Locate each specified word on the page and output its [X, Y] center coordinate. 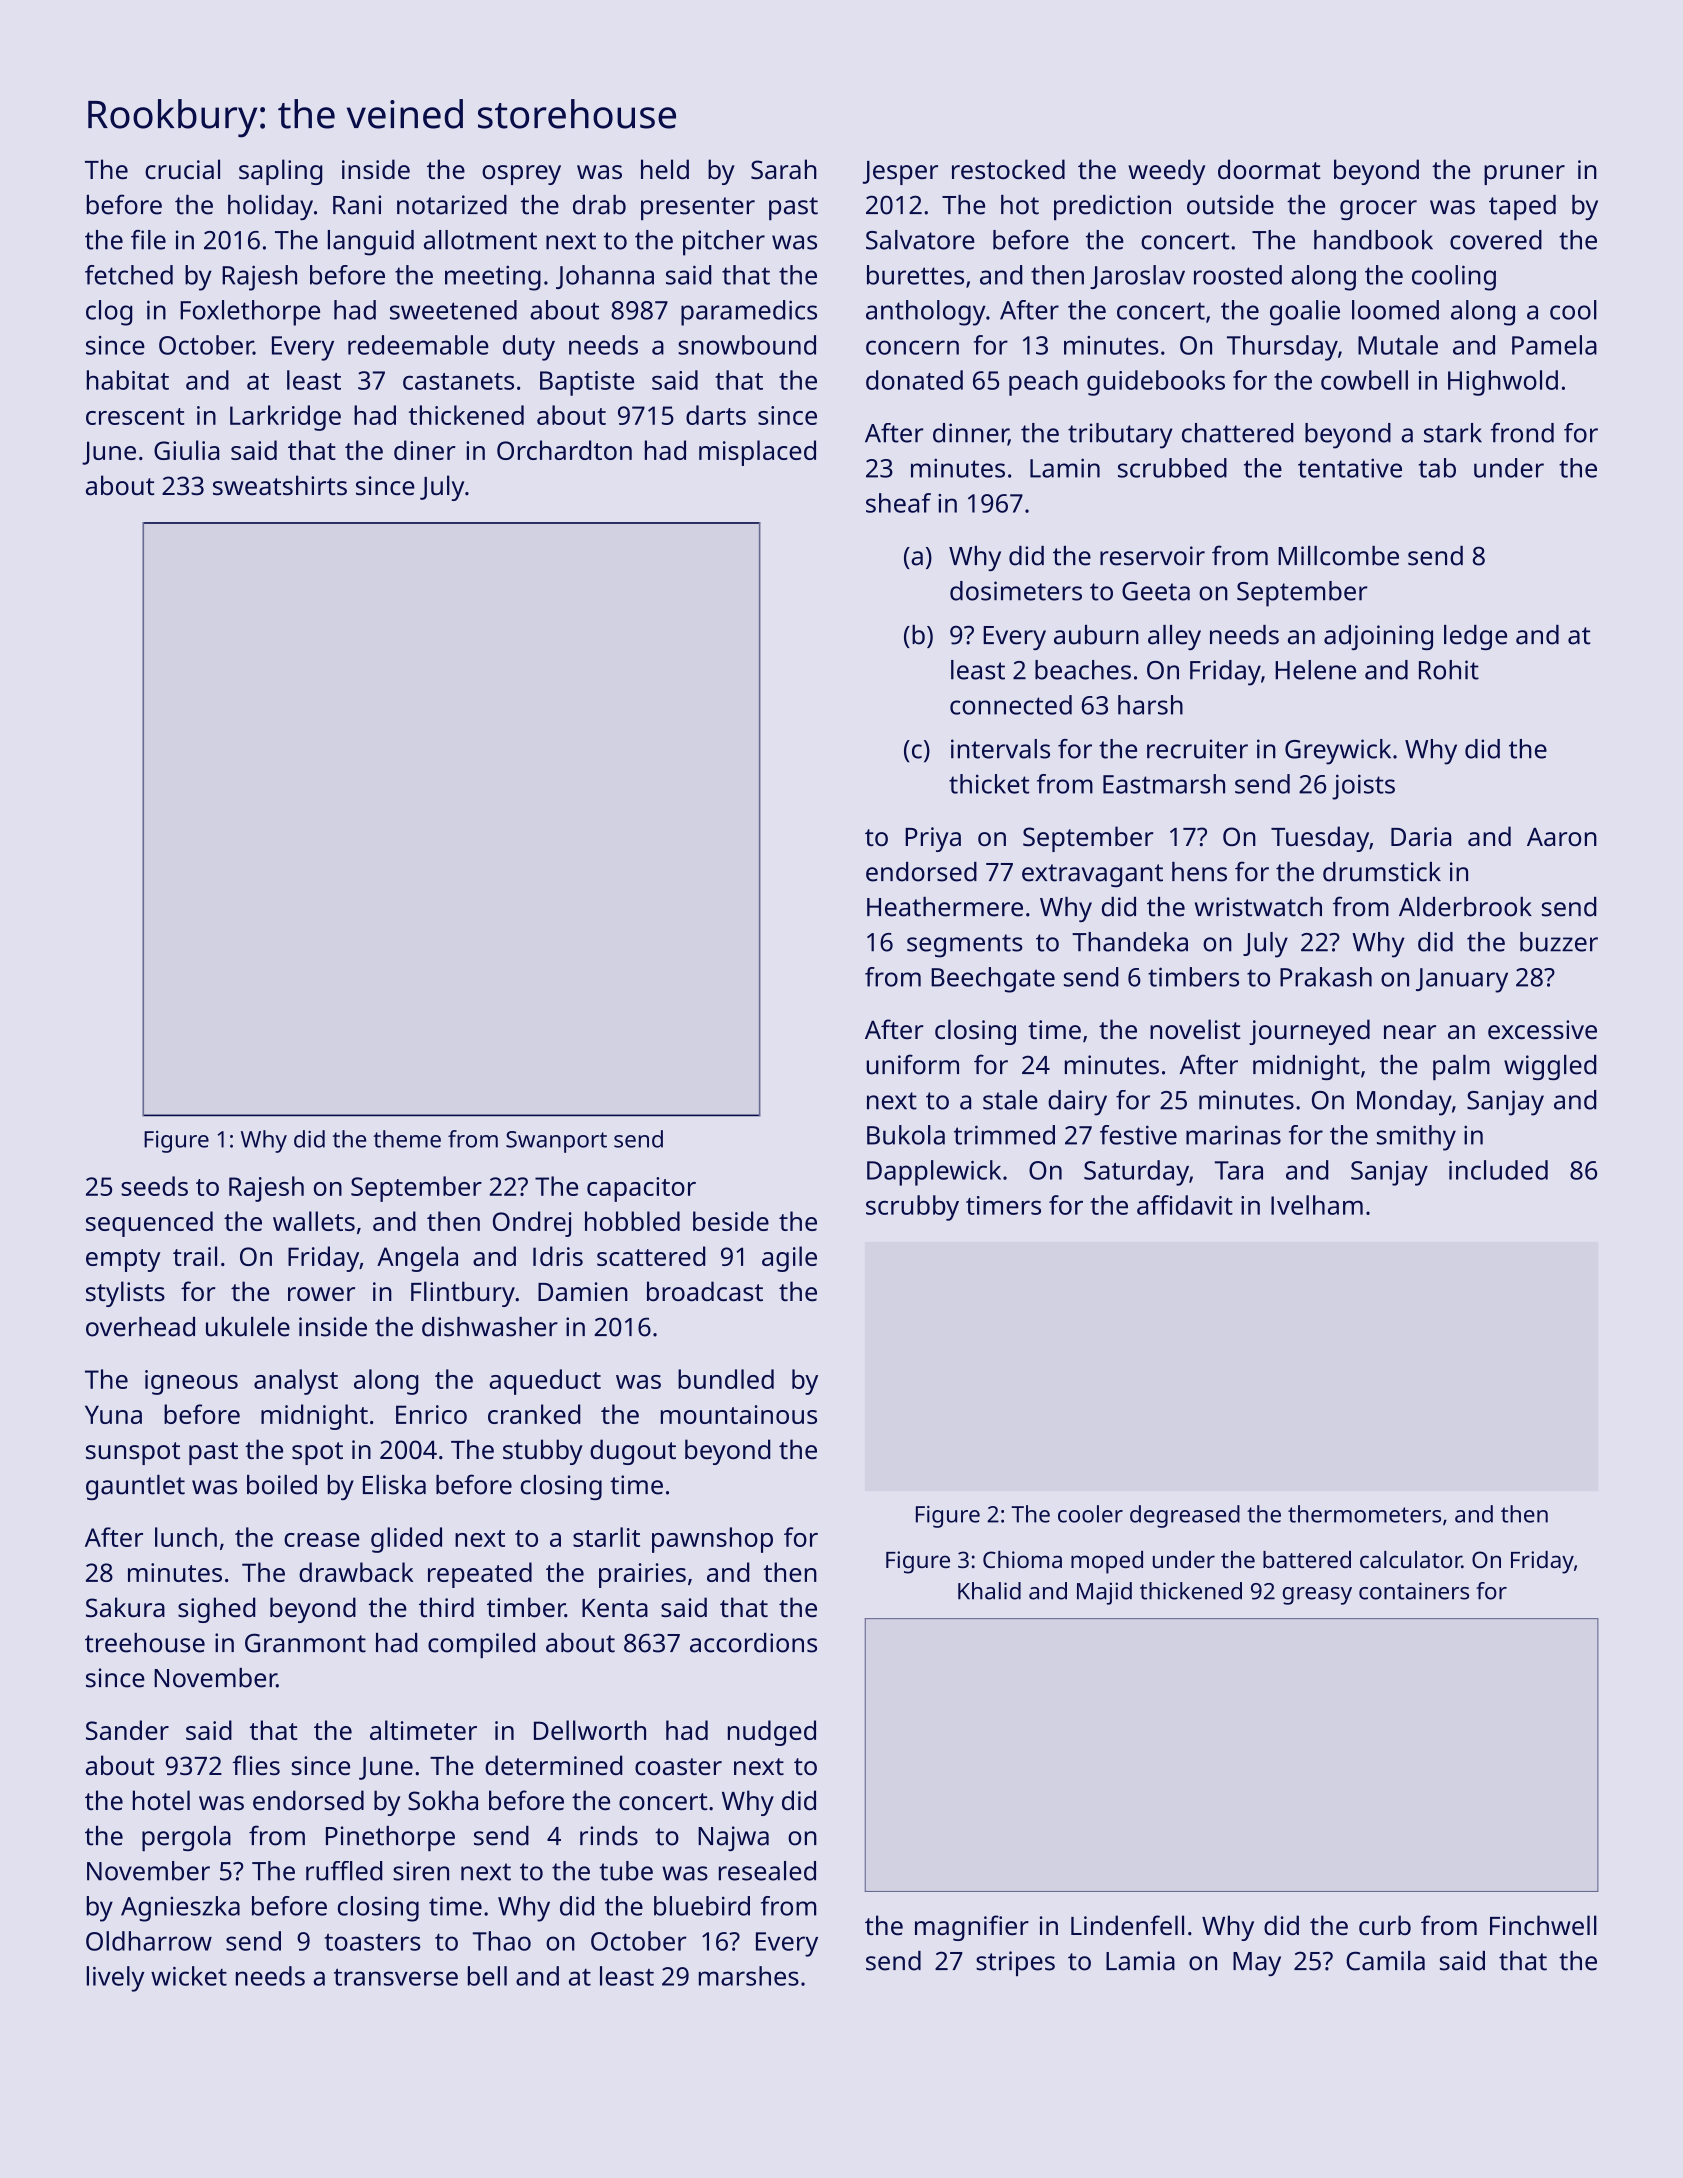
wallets [314, 1221]
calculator [1411, 1559]
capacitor [641, 1189]
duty [529, 348]
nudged [772, 1733]
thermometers [1364, 1514]
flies [256, 1765]
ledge [1475, 637]
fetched [129, 275]
